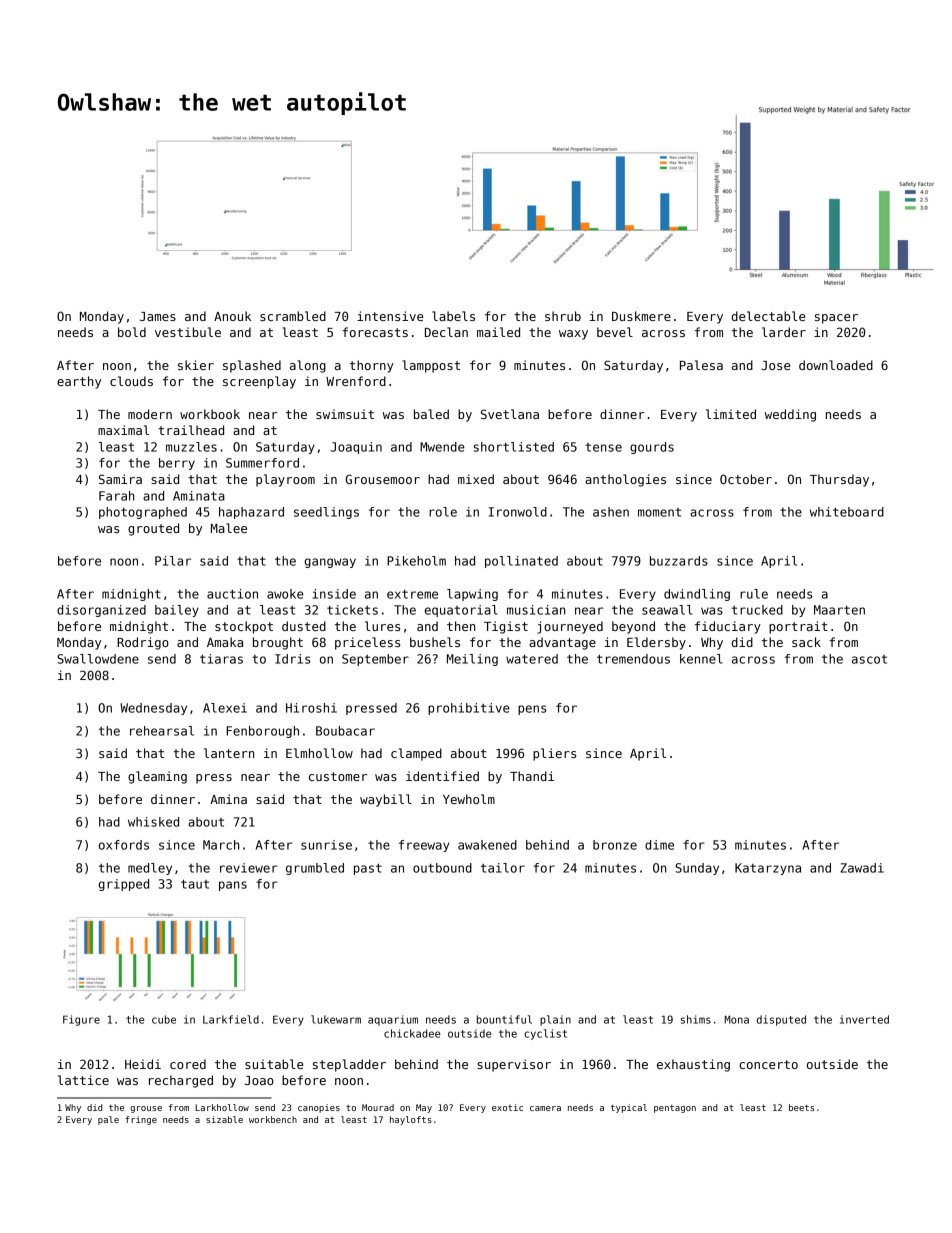  I want to click on supervisor, so click(514, 1065).
